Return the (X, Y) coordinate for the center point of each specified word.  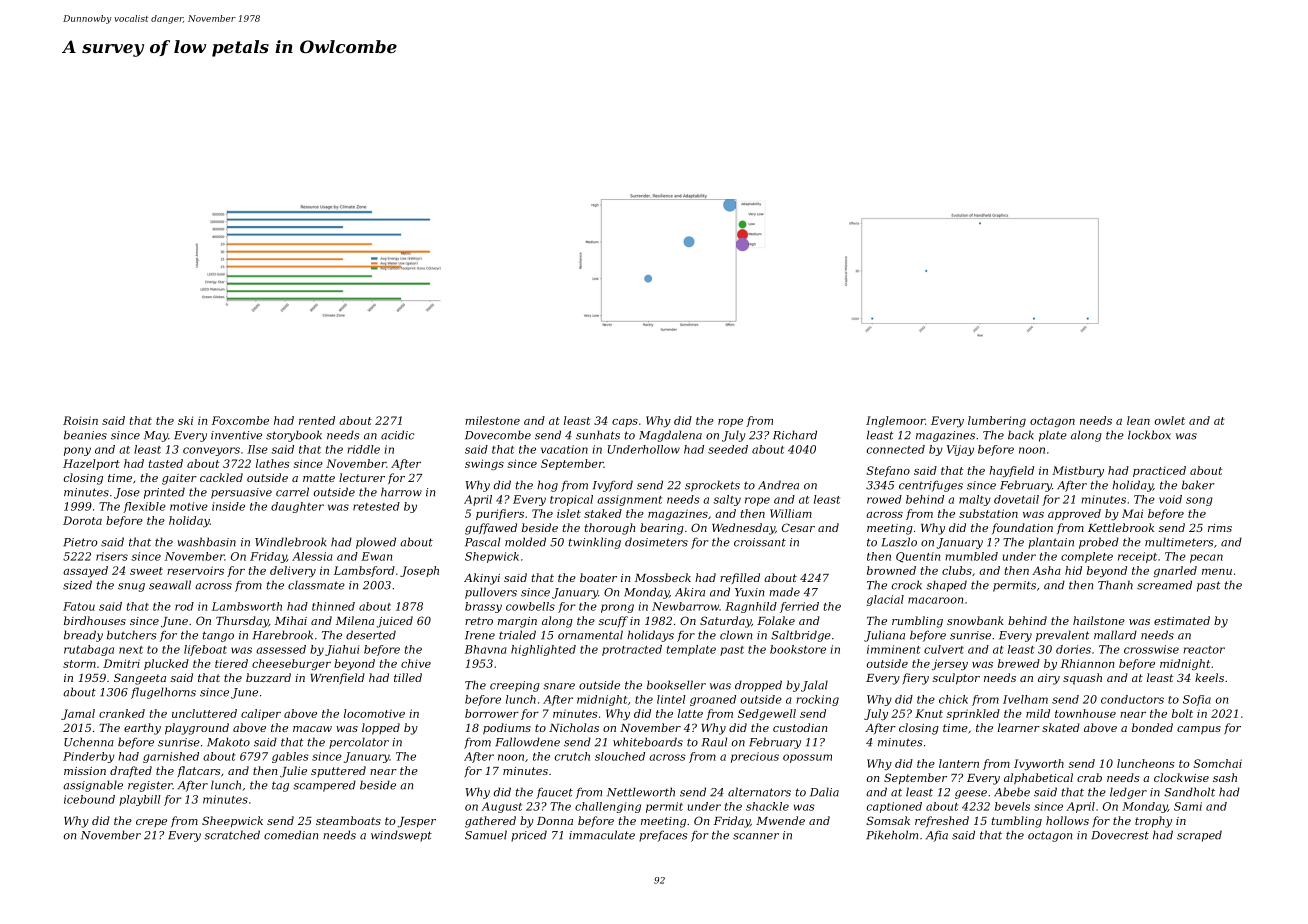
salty (727, 500)
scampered (324, 786)
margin (517, 622)
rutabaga (89, 650)
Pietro (80, 542)
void (1170, 499)
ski (185, 420)
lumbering (997, 421)
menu (1217, 572)
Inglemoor (895, 421)
